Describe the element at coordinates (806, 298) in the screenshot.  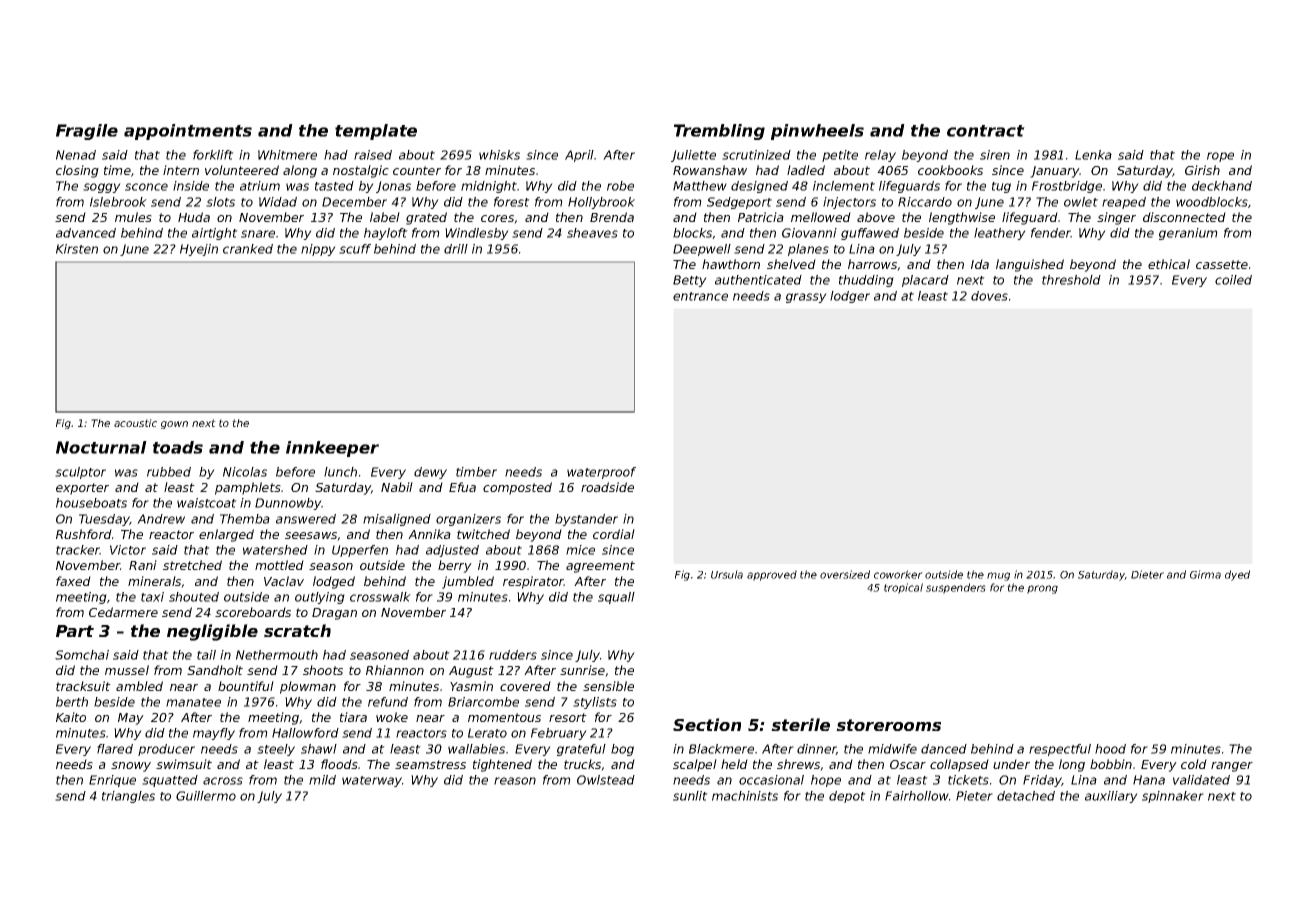
I see `grassy` at that location.
